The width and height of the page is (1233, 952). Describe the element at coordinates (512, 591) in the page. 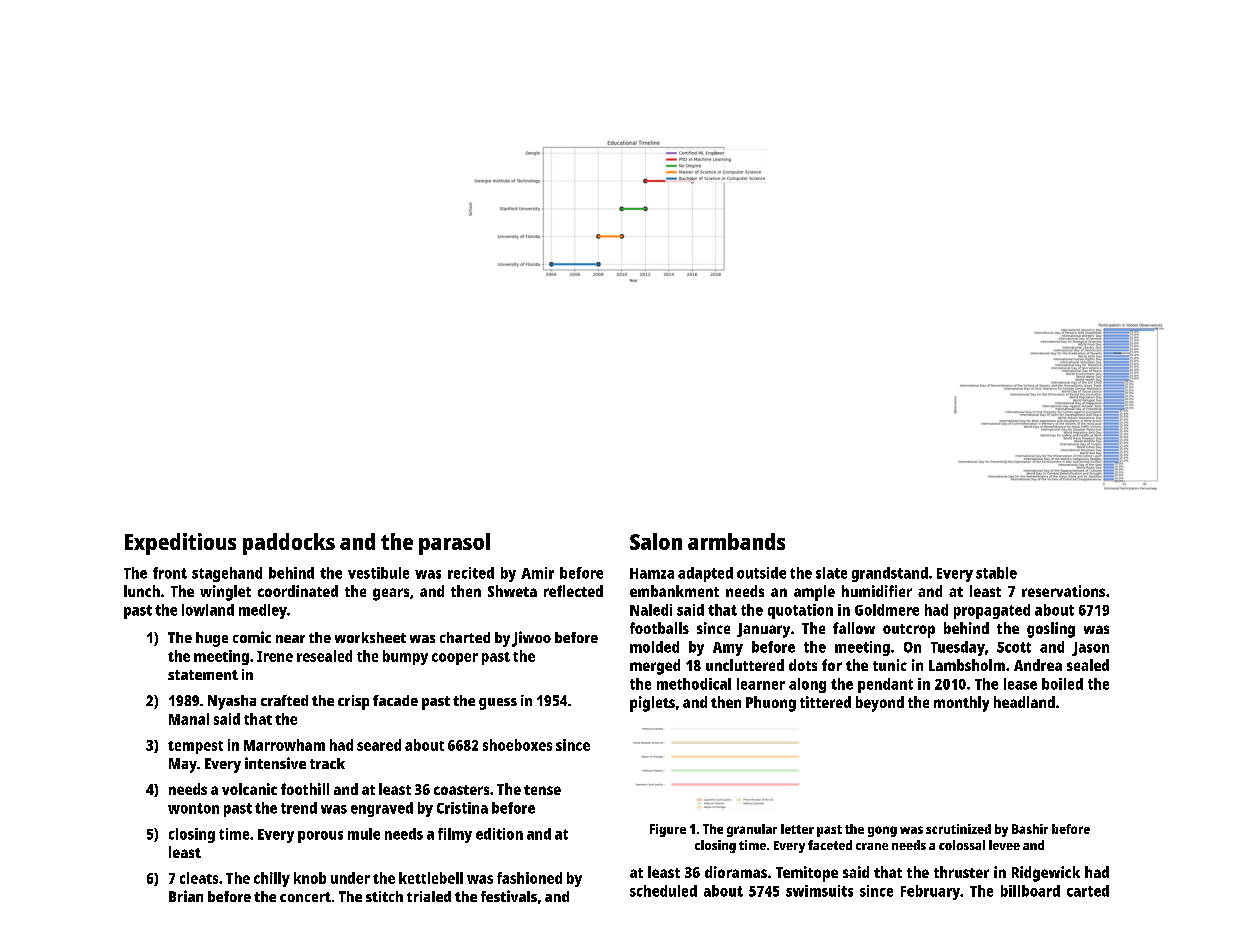

I see `Shweta` at that location.
